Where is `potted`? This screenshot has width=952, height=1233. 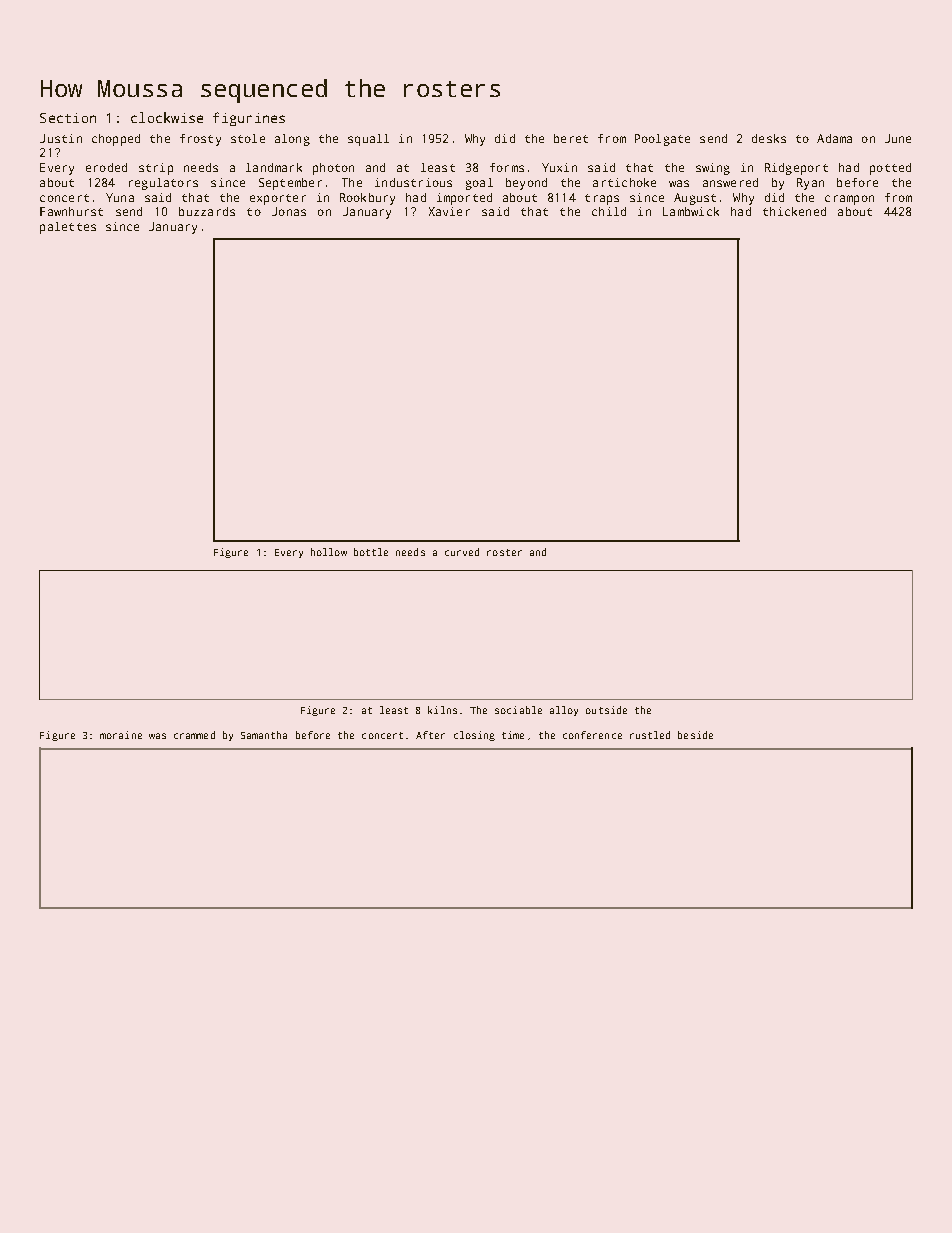 potted is located at coordinates (890, 169).
